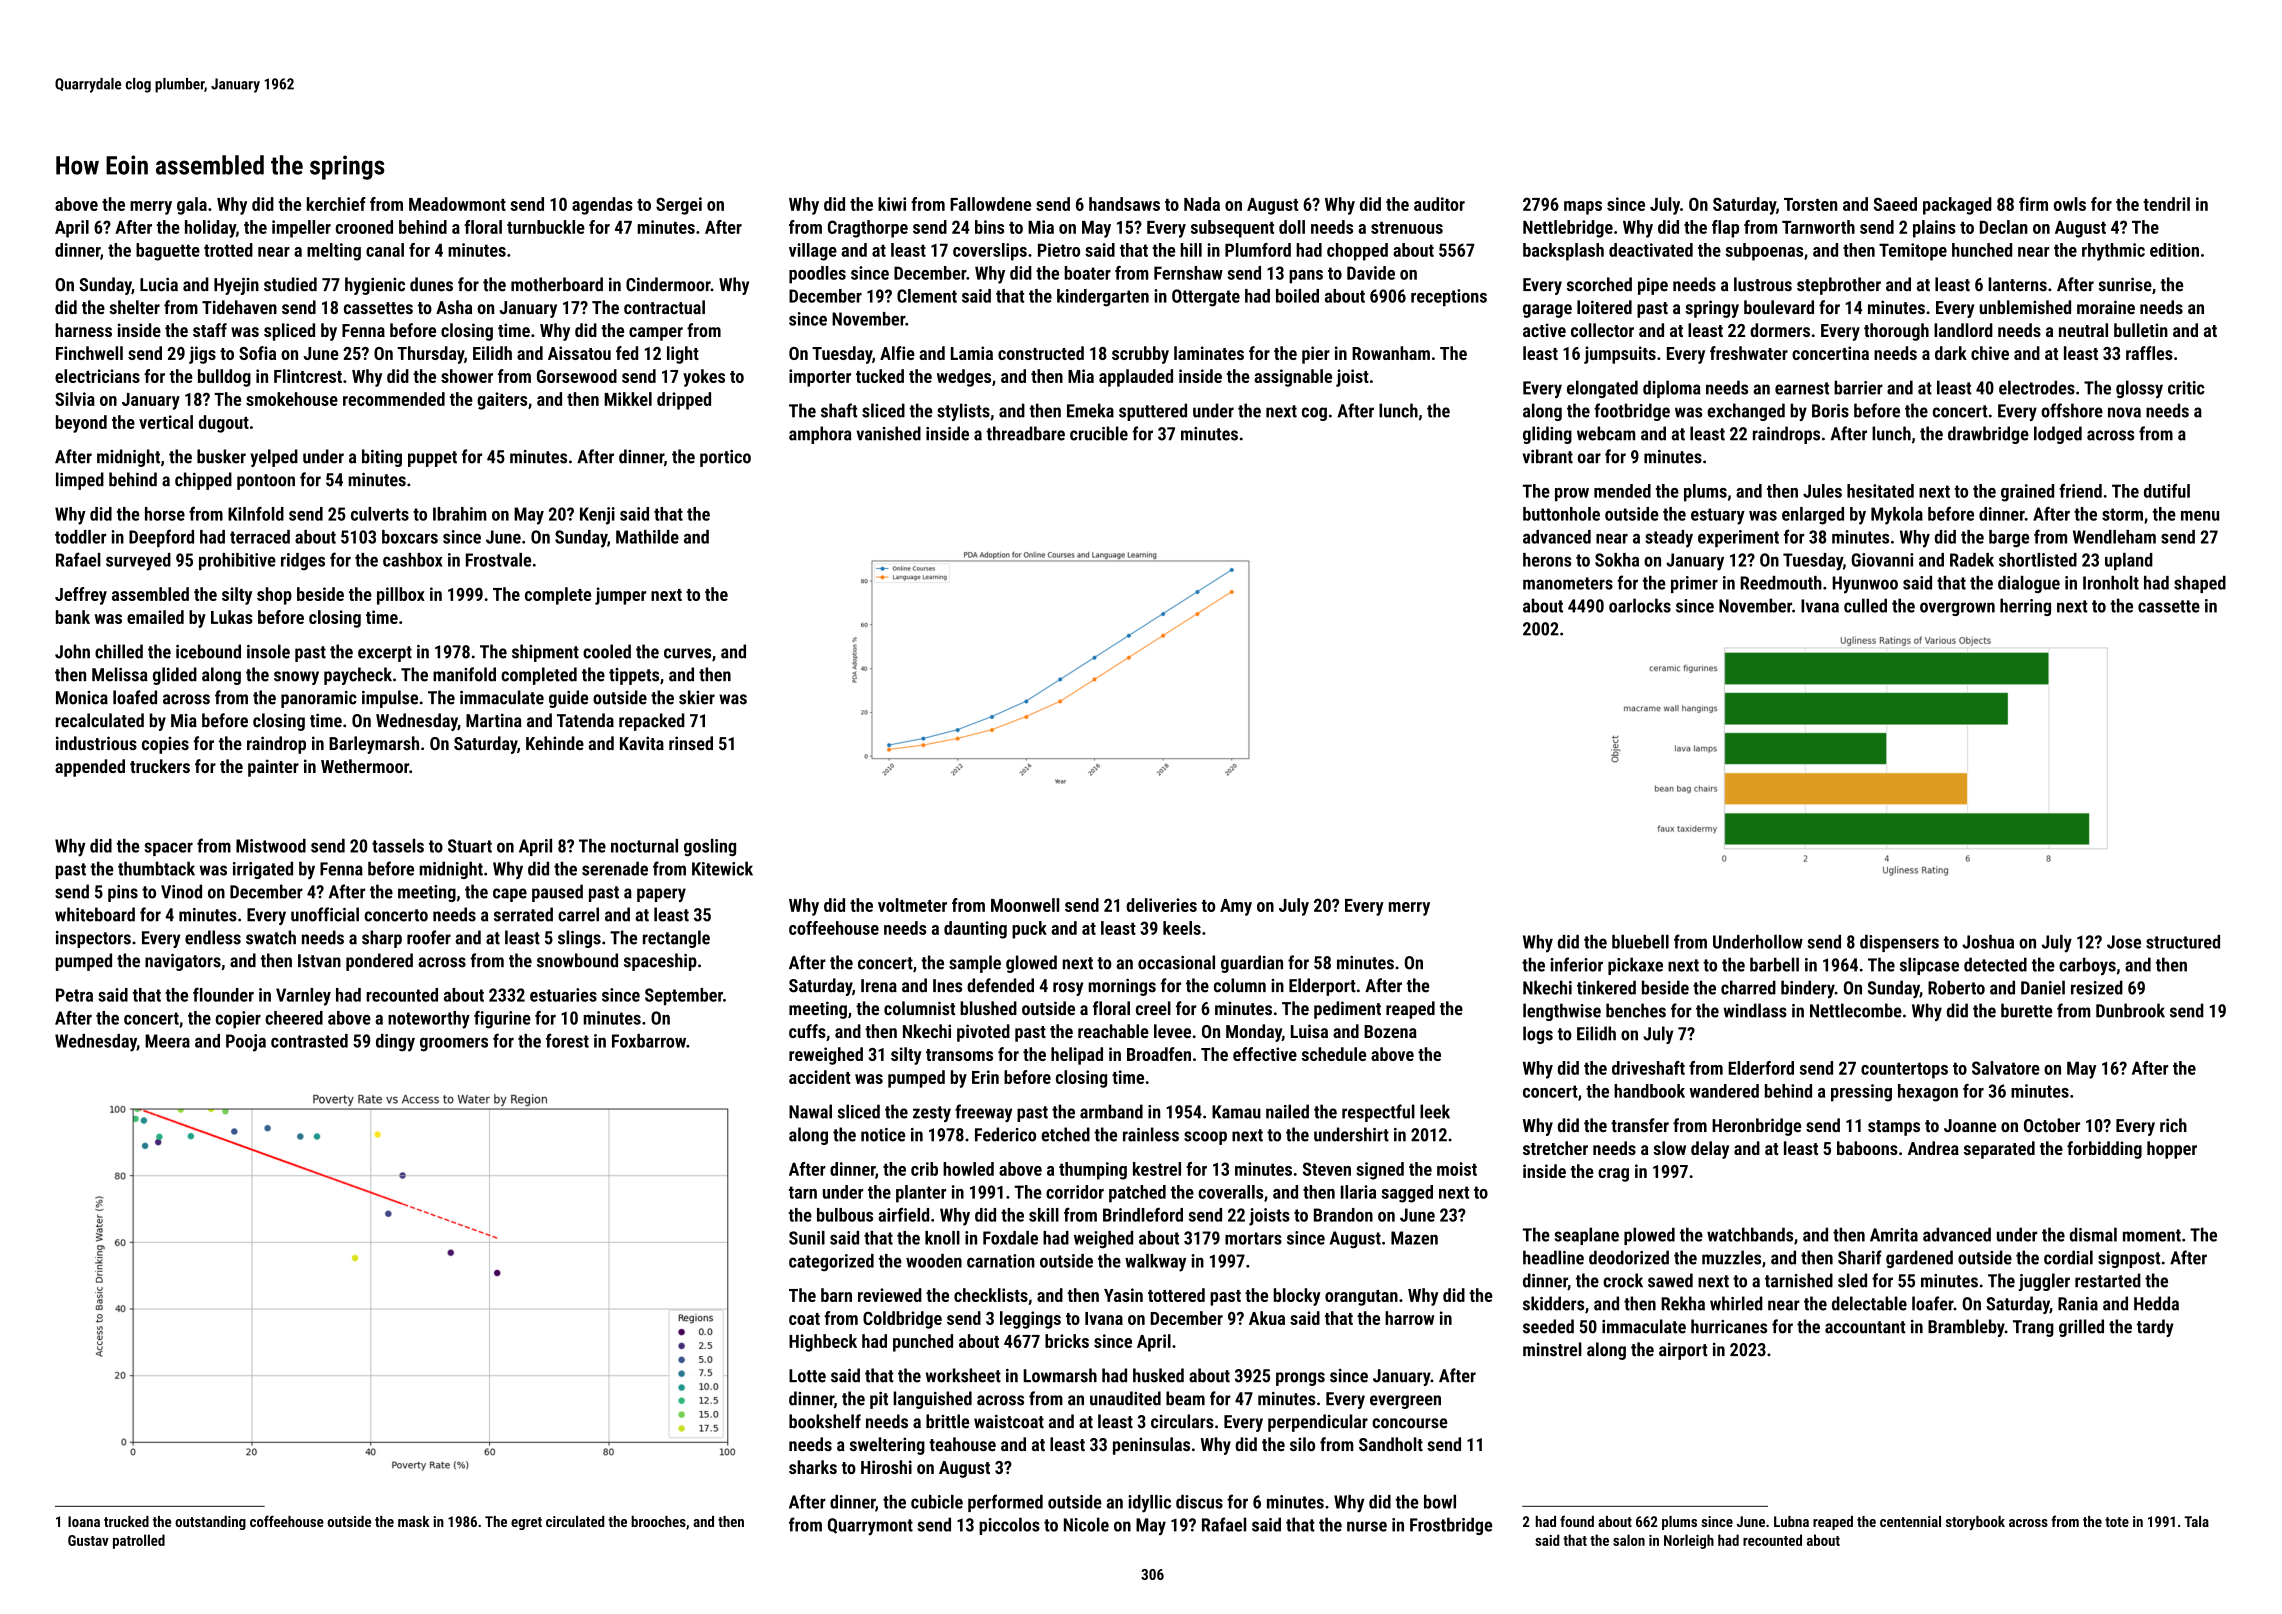 This page has height=1614, width=2282. I want to click on salon, so click(1629, 1540).
